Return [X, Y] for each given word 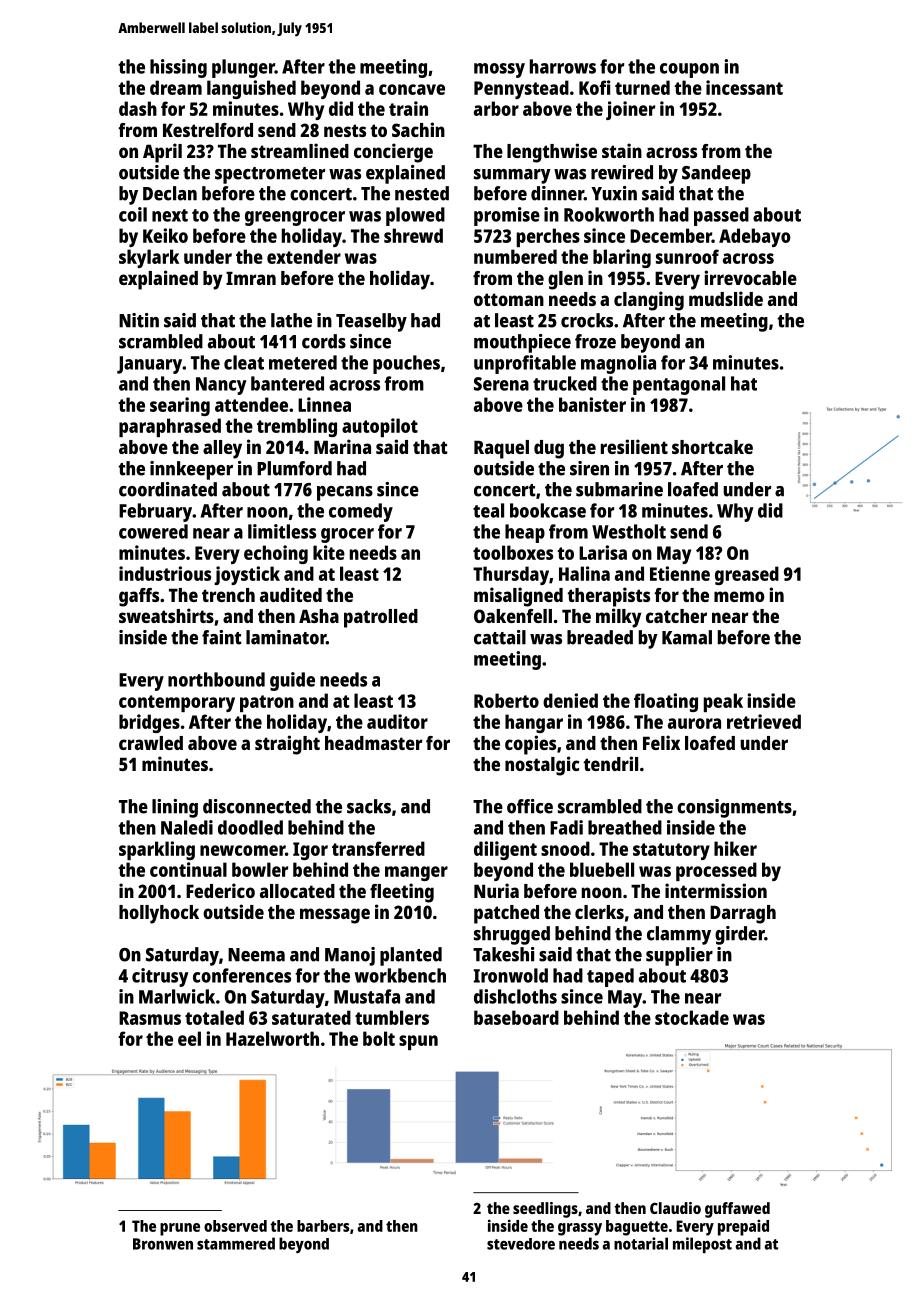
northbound [216, 679]
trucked [565, 383]
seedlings [545, 1210]
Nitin [139, 320]
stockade [692, 1017]
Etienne [680, 573]
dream [176, 87]
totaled [214, 1017]
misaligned [518, 597]
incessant [744, 87]
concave [412, 89]
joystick [247, 575]
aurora [694, 723]
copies [530, 745]
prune [180, 1229]
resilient [634, 446]
